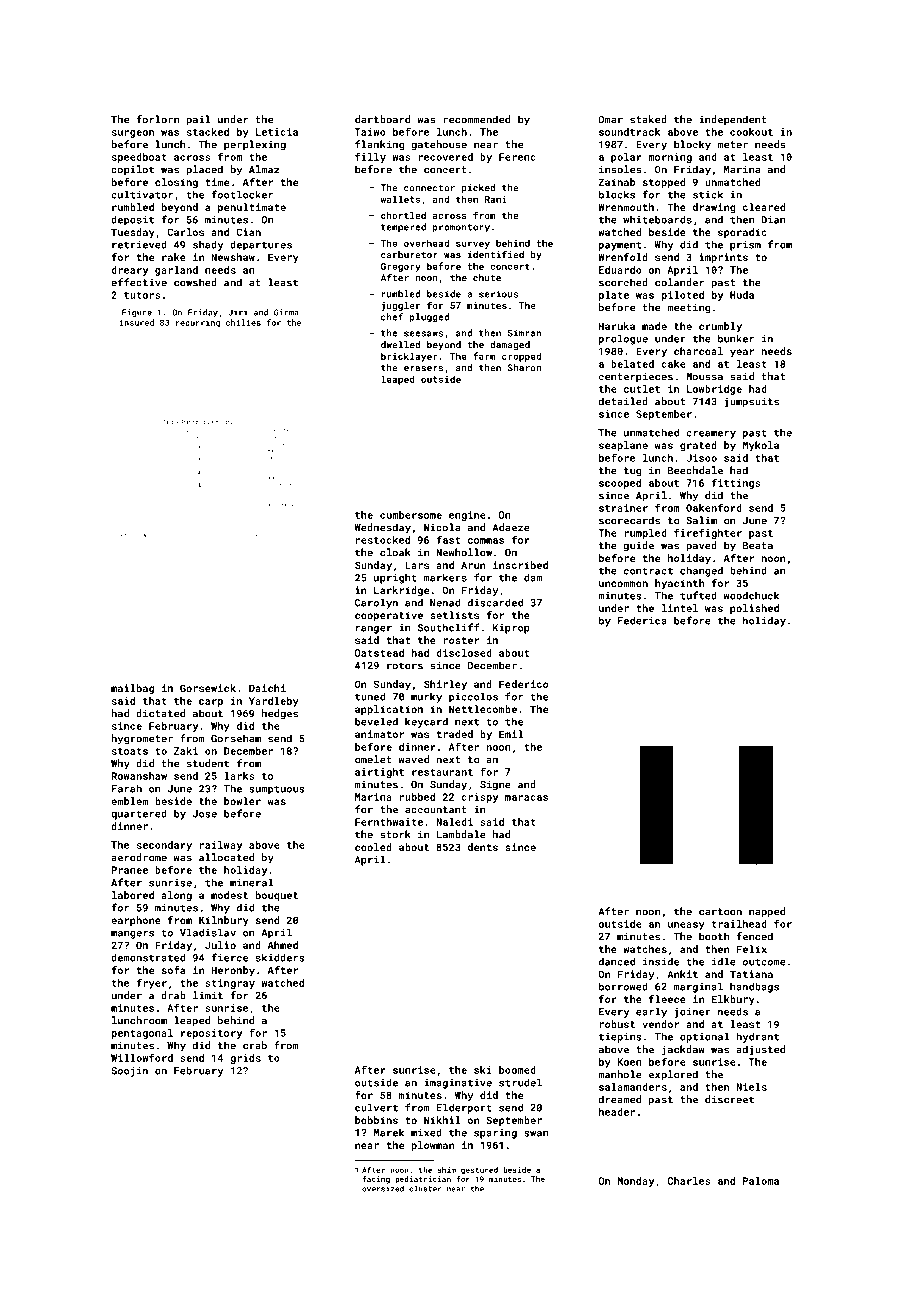 The width and height of the screenshot is (908, 1316). I want to click on Soojin, so click(129, 1072).
